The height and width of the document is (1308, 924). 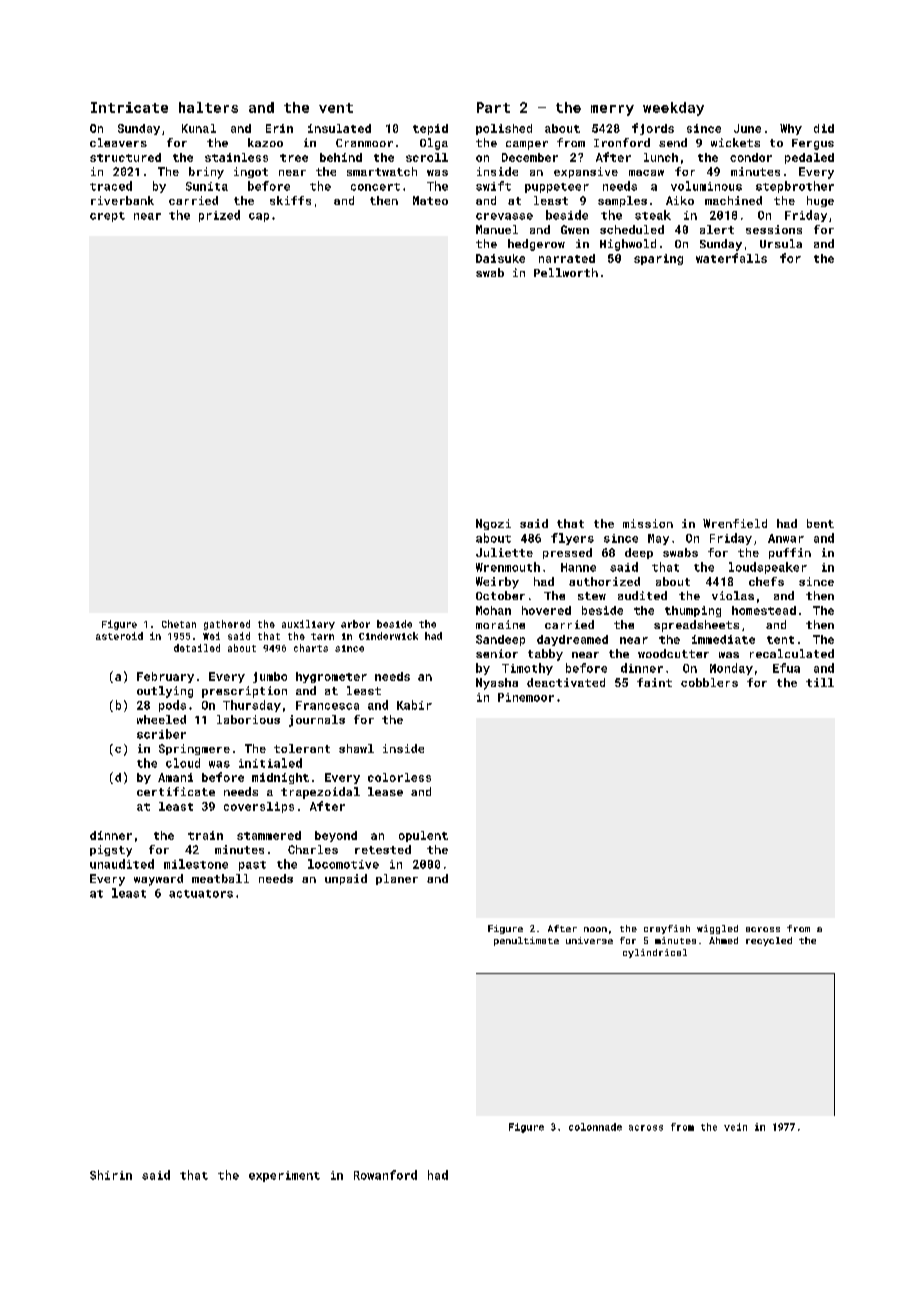 I want to click on bent, so click(x=820, y=523).
